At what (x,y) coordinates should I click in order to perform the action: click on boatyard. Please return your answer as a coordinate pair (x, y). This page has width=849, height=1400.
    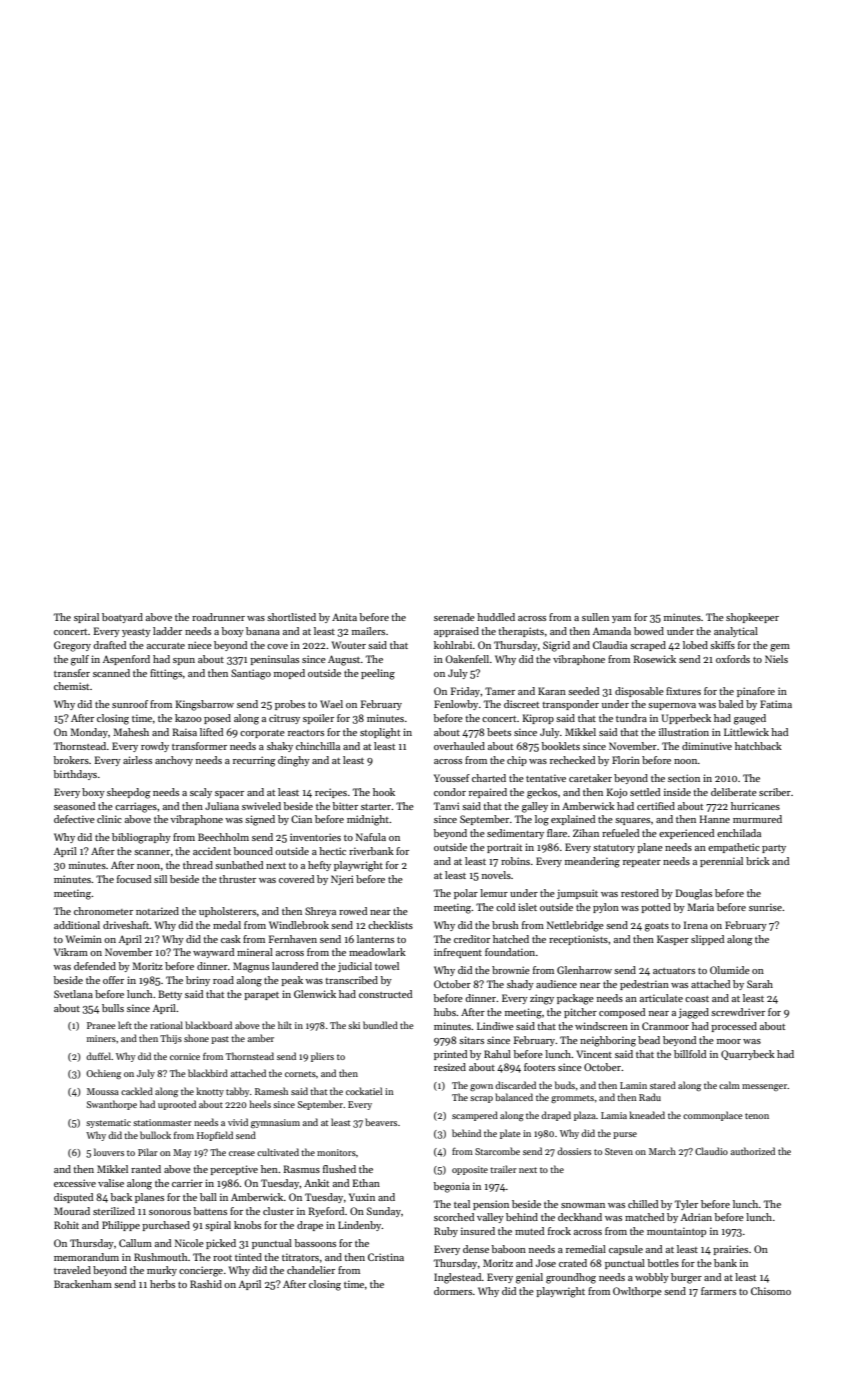
    Looking at the image, I should click on (122, 618).
